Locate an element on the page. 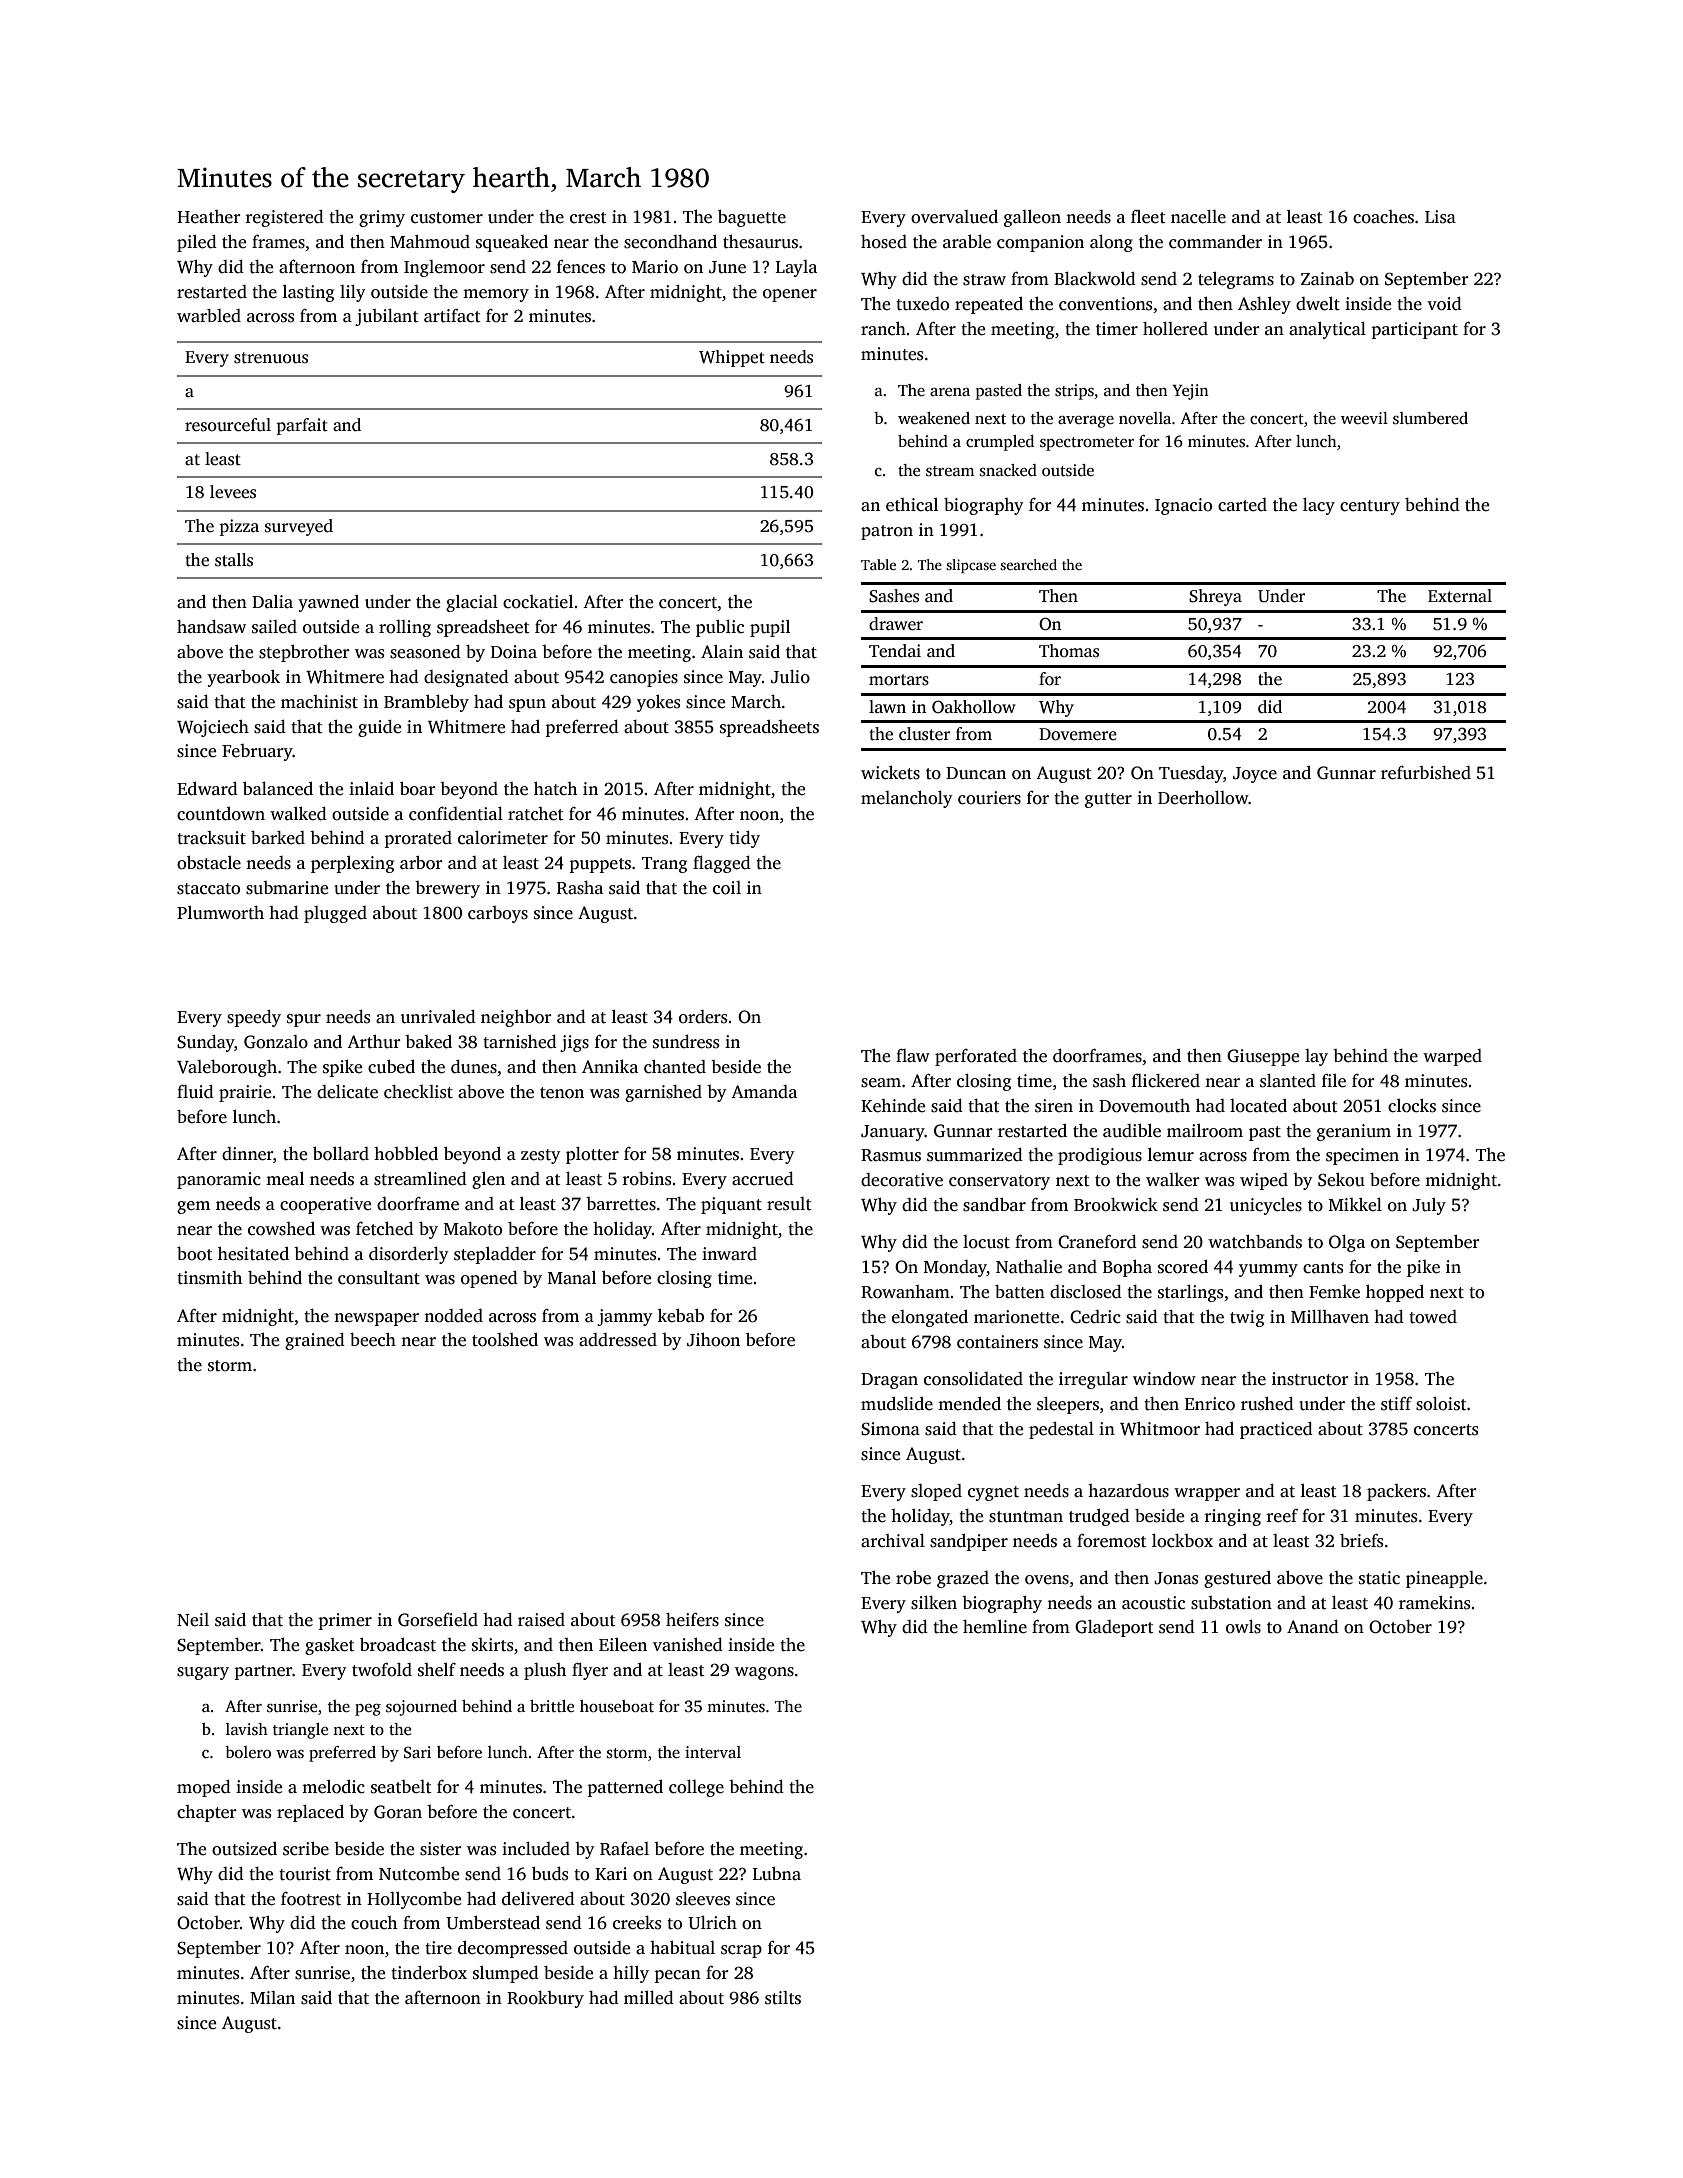  seam is located at coordinates (881, 1083).
